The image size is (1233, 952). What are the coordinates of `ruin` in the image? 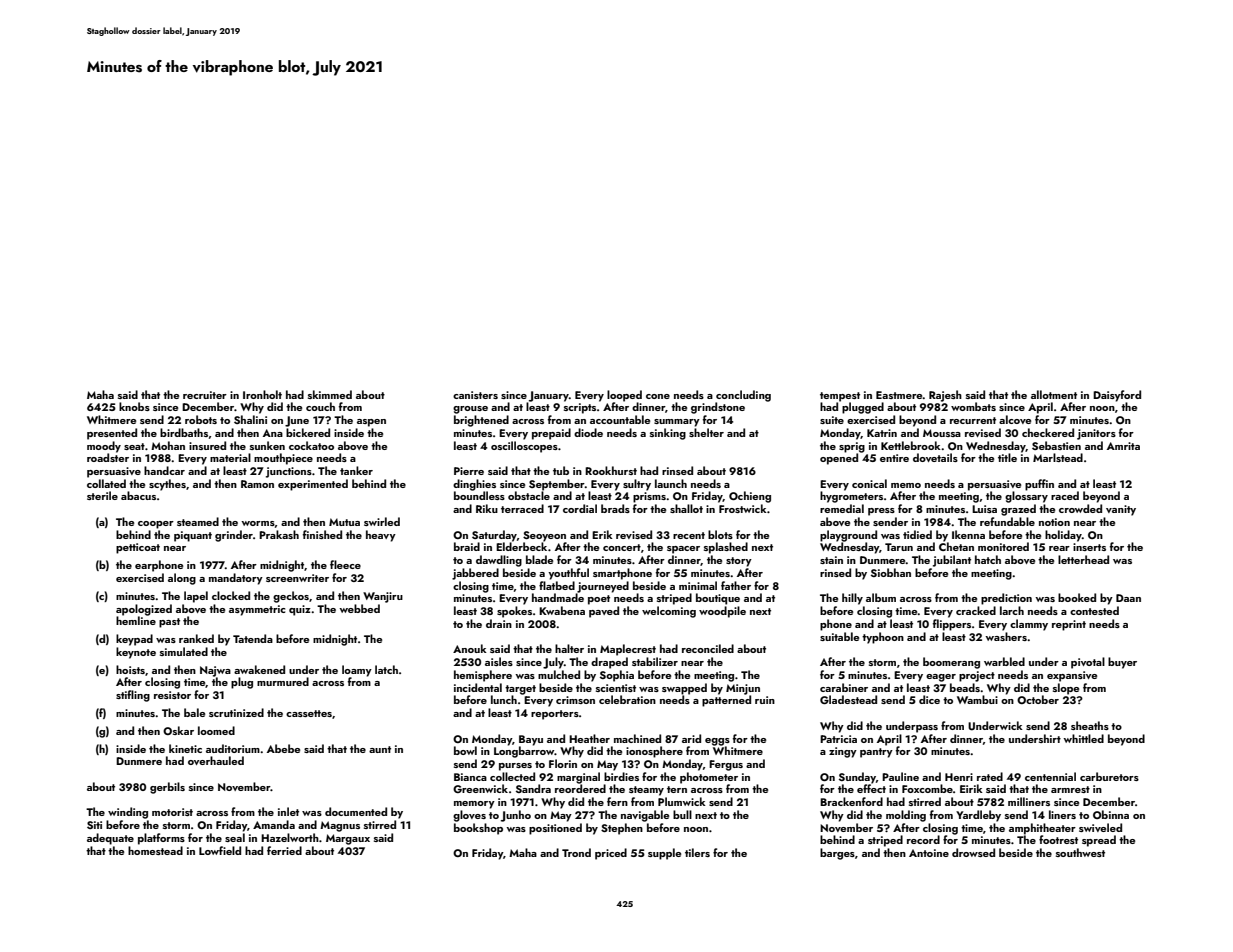 It's located at (765, 700).
